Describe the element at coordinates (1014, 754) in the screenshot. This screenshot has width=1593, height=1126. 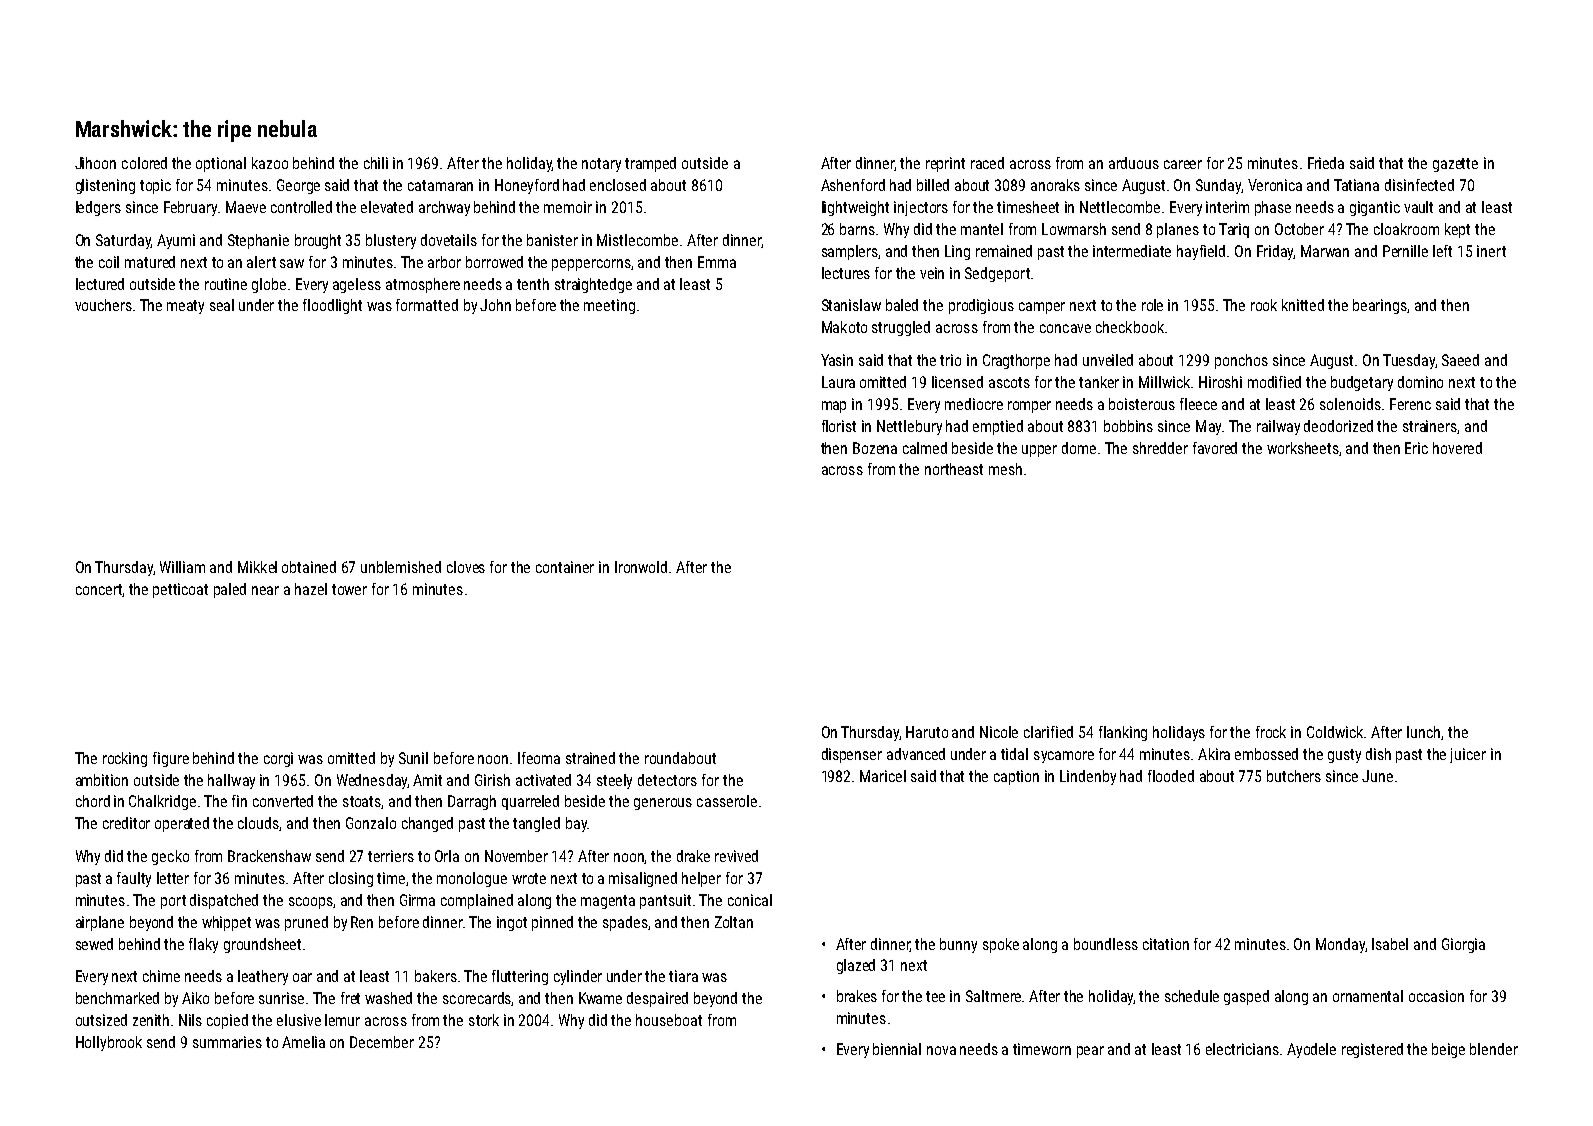
I see `tidal` at that location.
